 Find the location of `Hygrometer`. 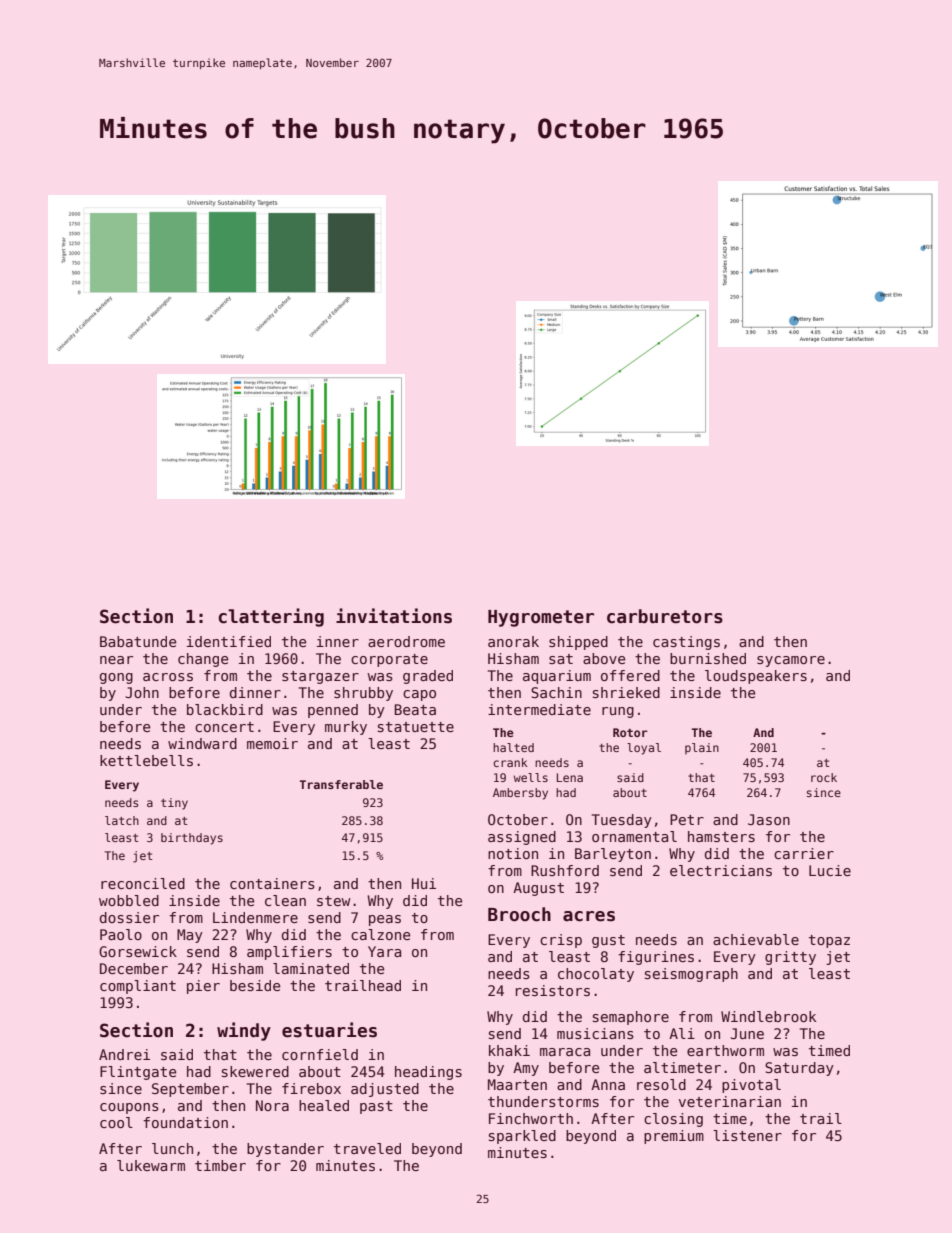

Hygrometer is located at coordinates (541, 618).
